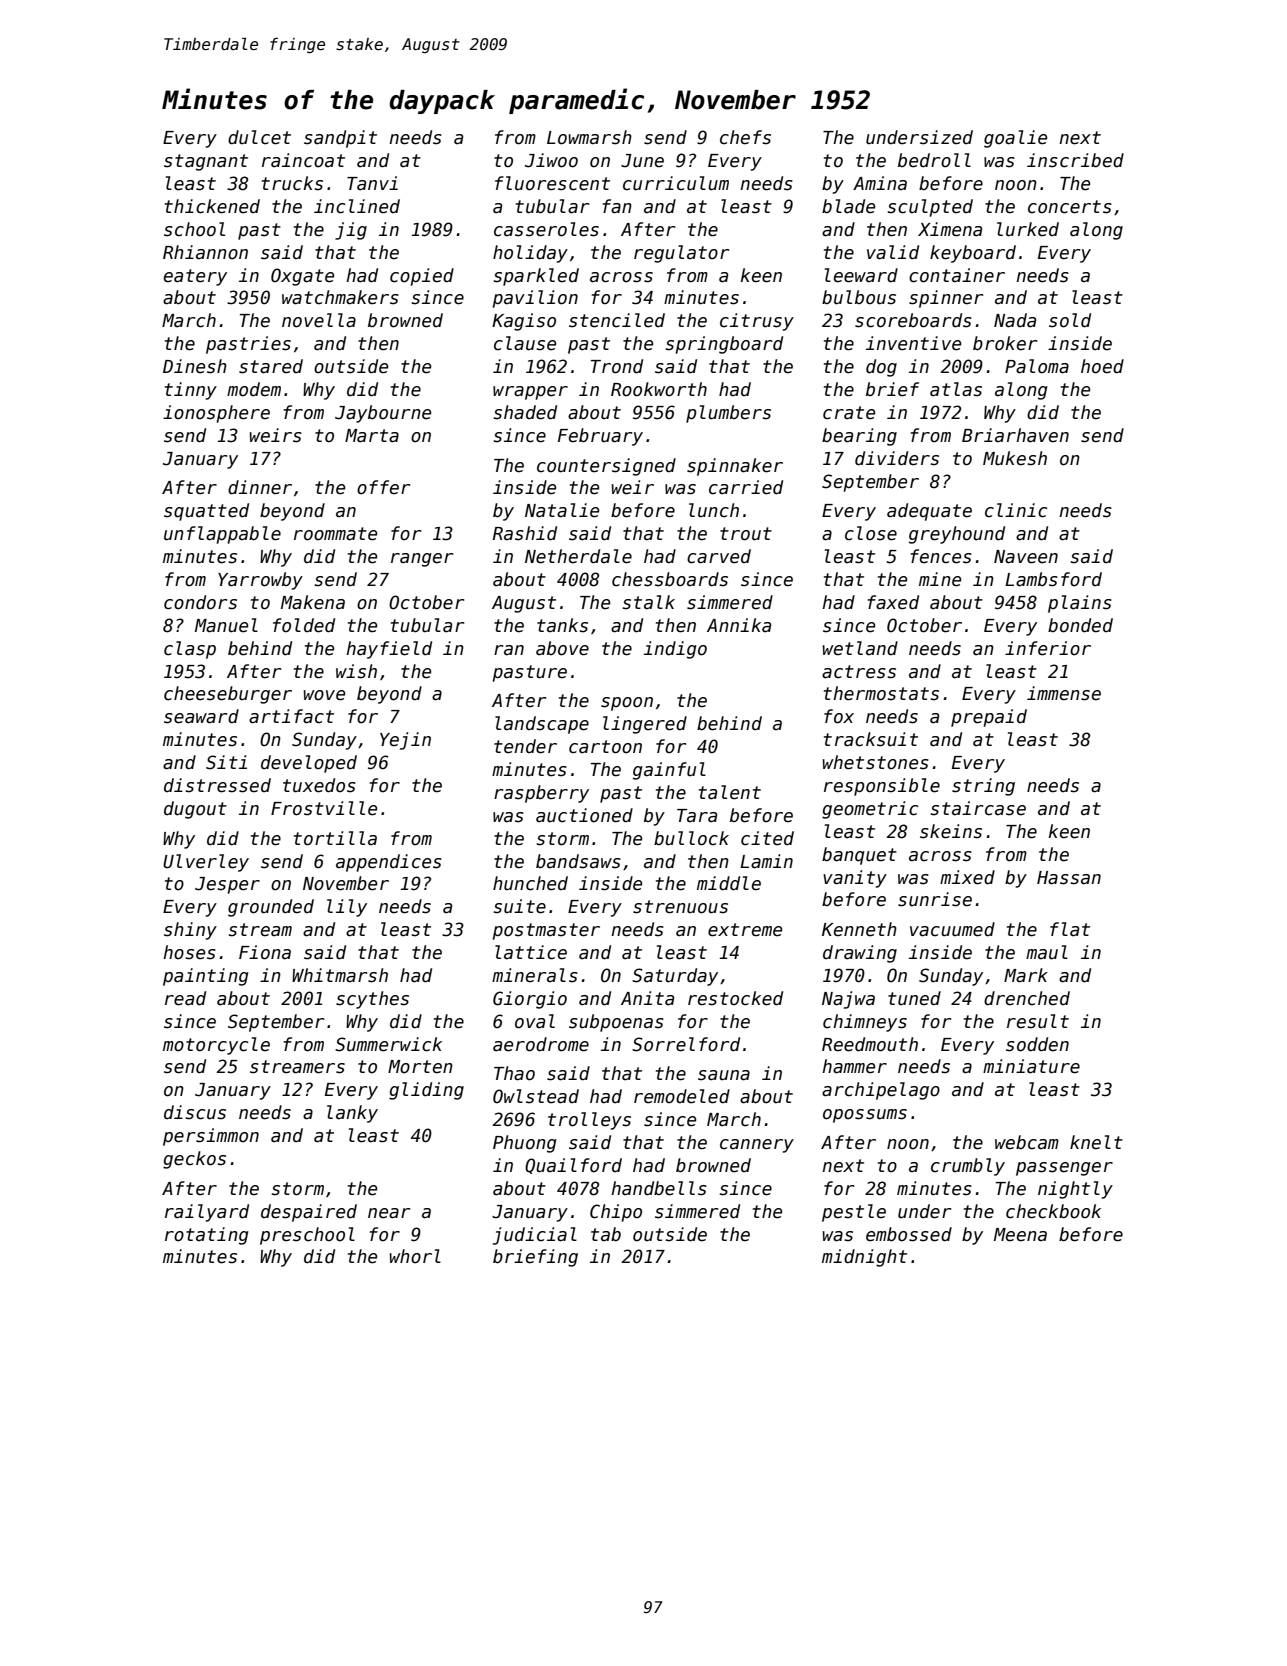 The height and width of the screenshot is (1666, 1287). What do you see at coordinates (324, 808) in the screenshot?
I see `Frostville` at bounding box center [324, 808].
